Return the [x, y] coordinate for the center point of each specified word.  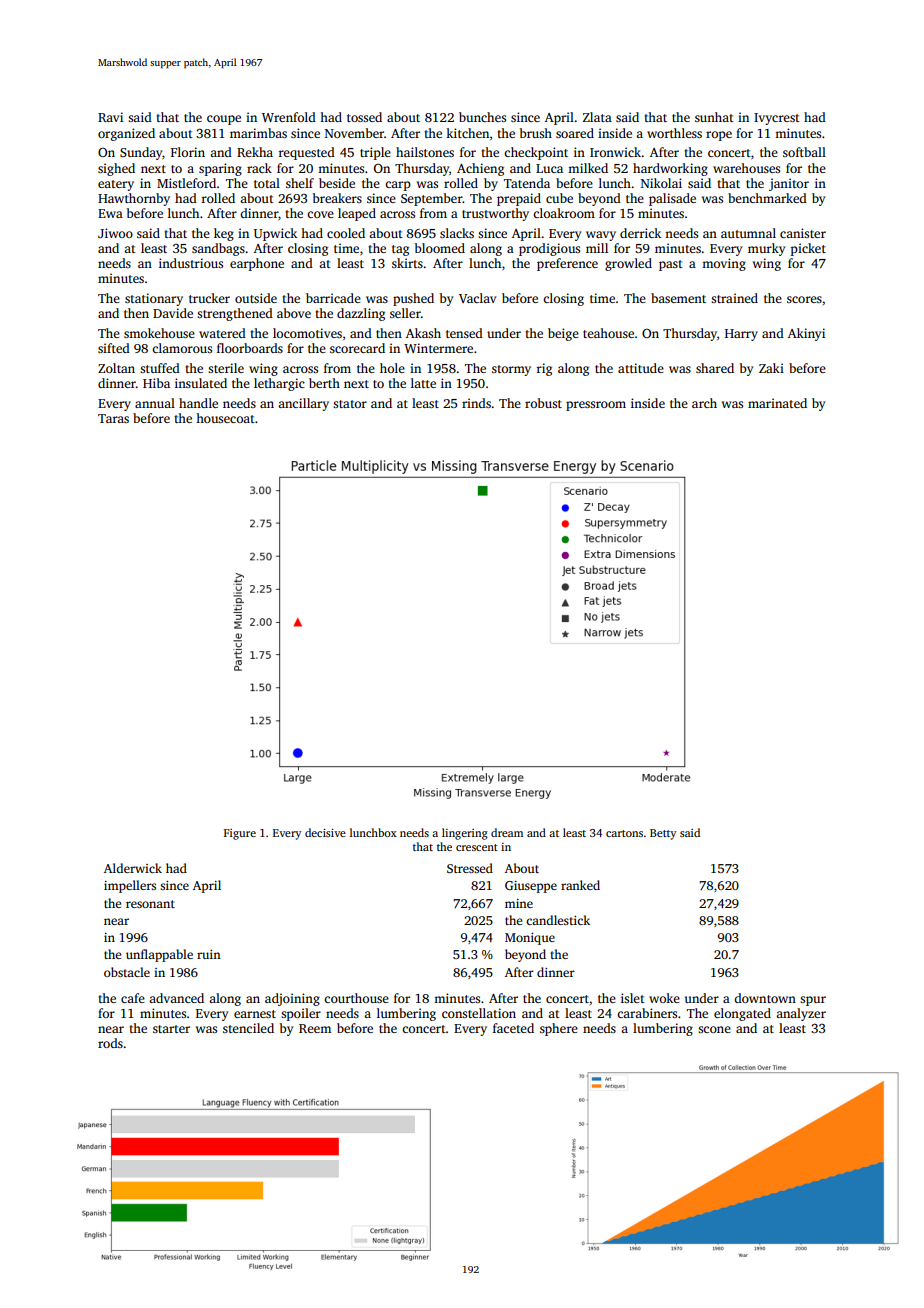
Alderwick [133, 868]
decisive [325, 832]
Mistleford [186, 183]
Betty [663, 834]
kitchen [467, 133]
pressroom [596, 406]
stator [350, 404]
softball [804, 152]
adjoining [292, 999]
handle [198, 403]
